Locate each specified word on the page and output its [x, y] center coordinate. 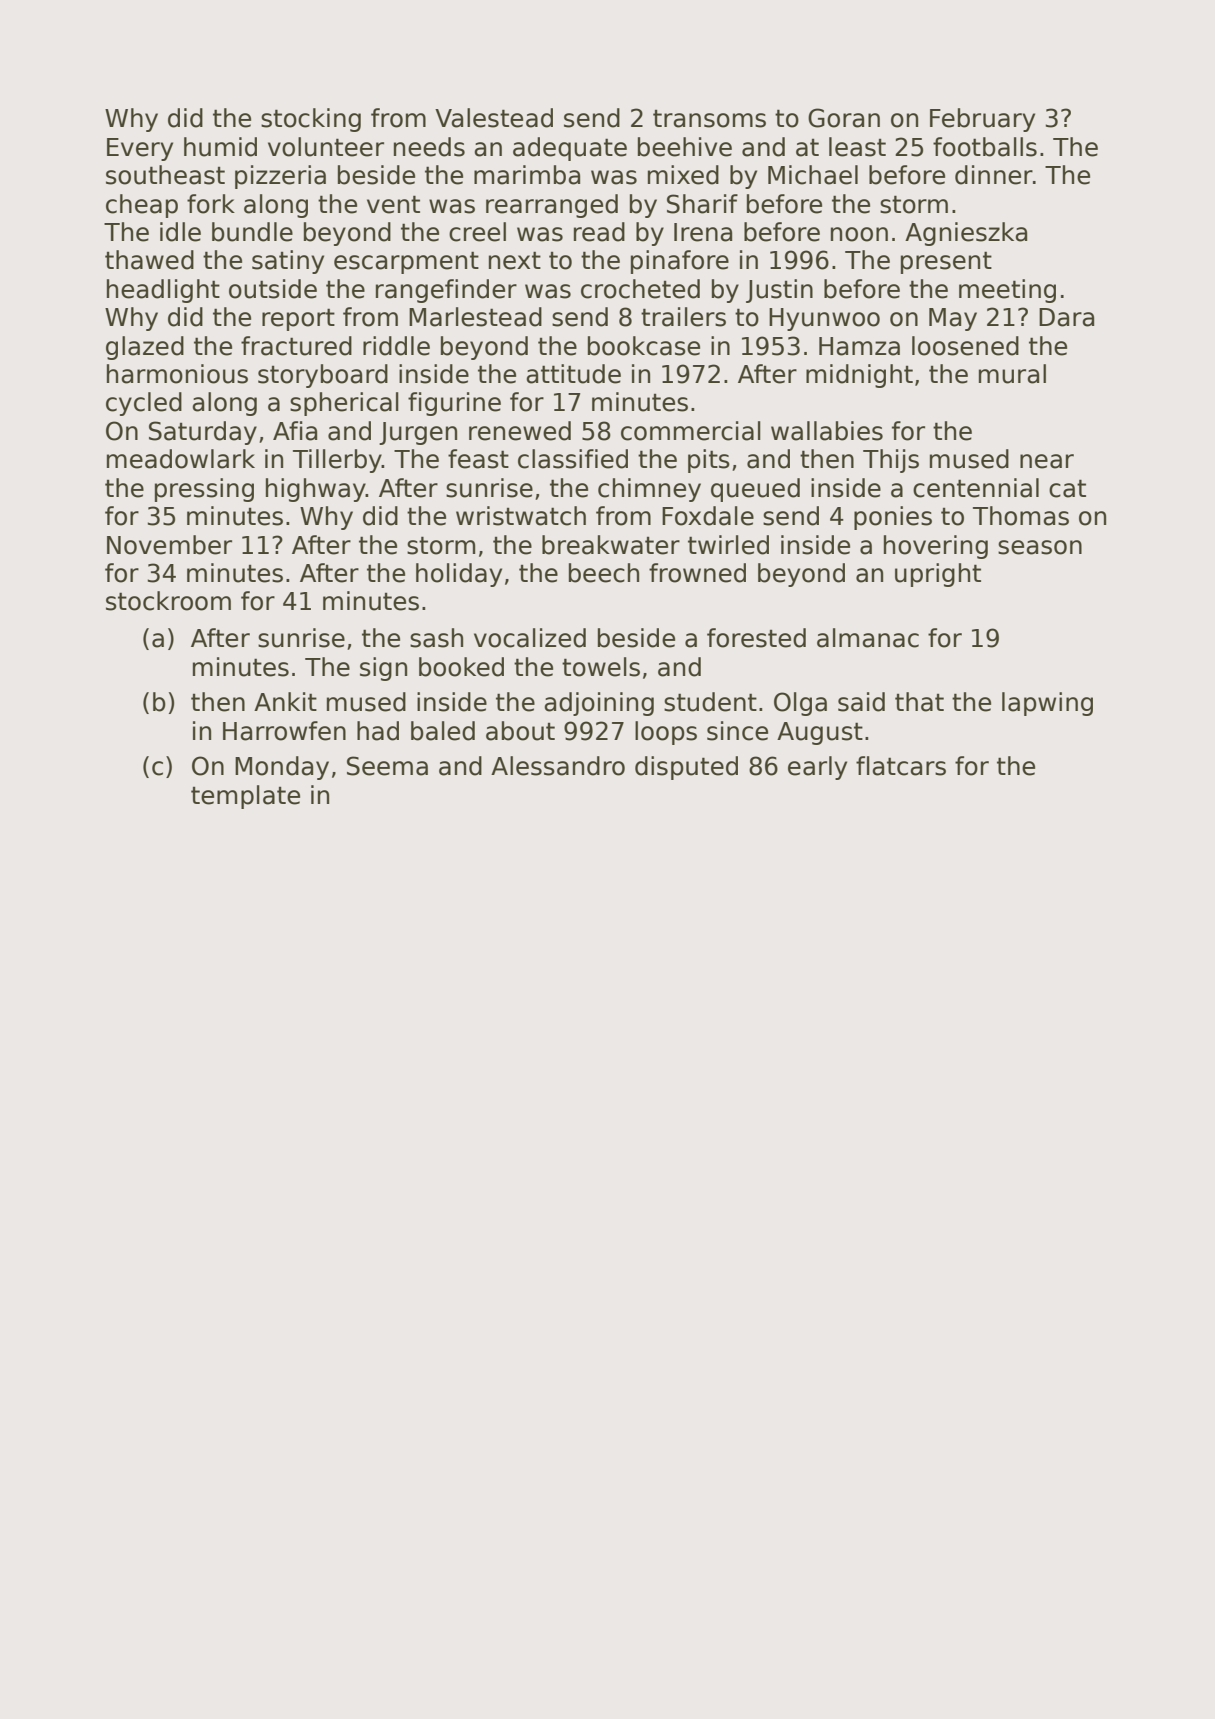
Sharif [702, 204]
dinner [994, 175]
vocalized [530, 638]
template [245, 797]
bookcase [644, 346]
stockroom [168, 601]
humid [220, 147]
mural [1012, 374]
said [861, 702]
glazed [145, 348]
